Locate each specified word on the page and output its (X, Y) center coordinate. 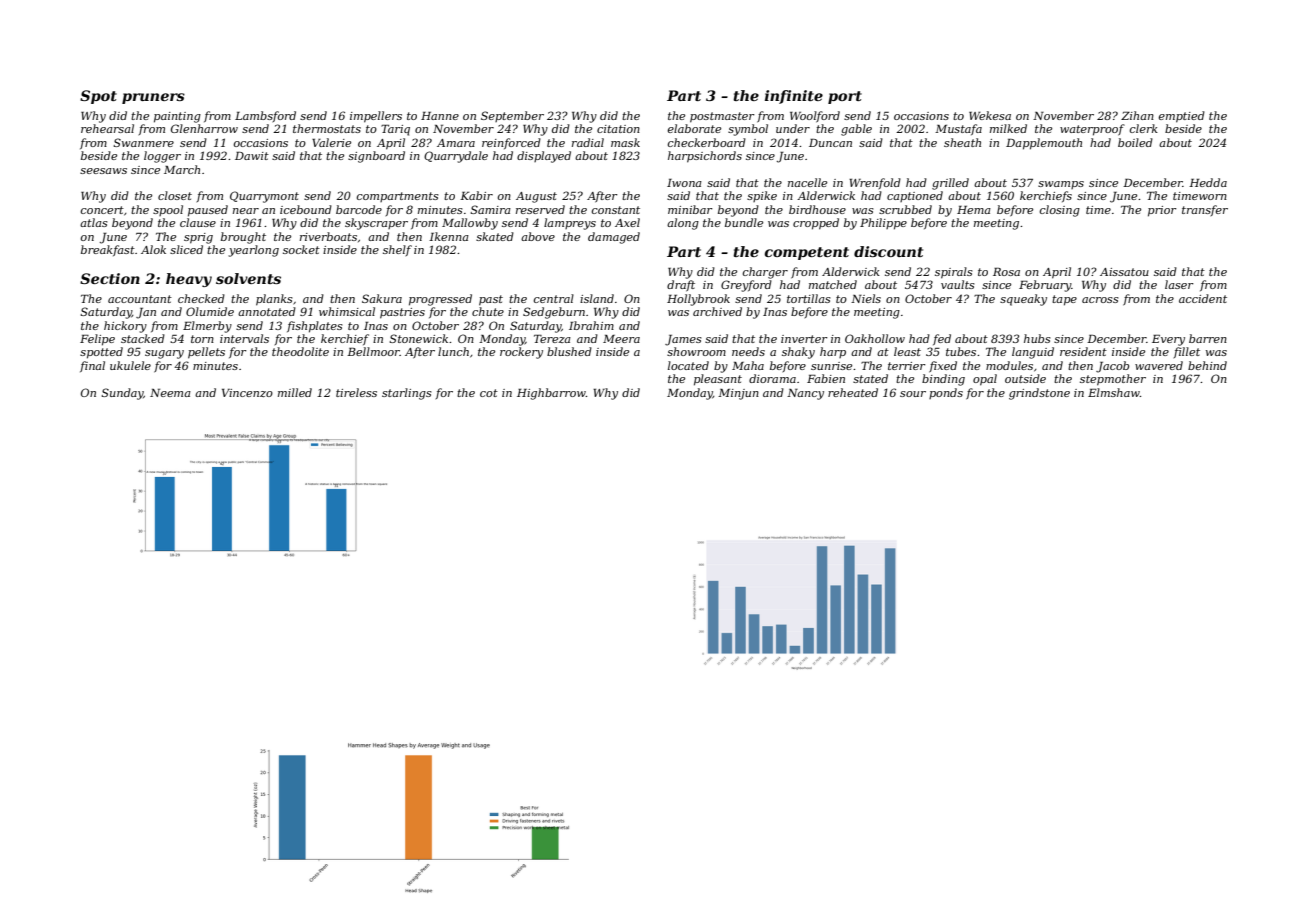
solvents (248, 278)
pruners (153, 98)
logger (162, 157)
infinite (794, 97)
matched (833, 284)
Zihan (1137, 115)
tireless (356, 392)
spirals (954, 273)
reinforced (511, 143)
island (597, 298)
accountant (140, 299)
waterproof (1092, 130)
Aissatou (1124, 272)
